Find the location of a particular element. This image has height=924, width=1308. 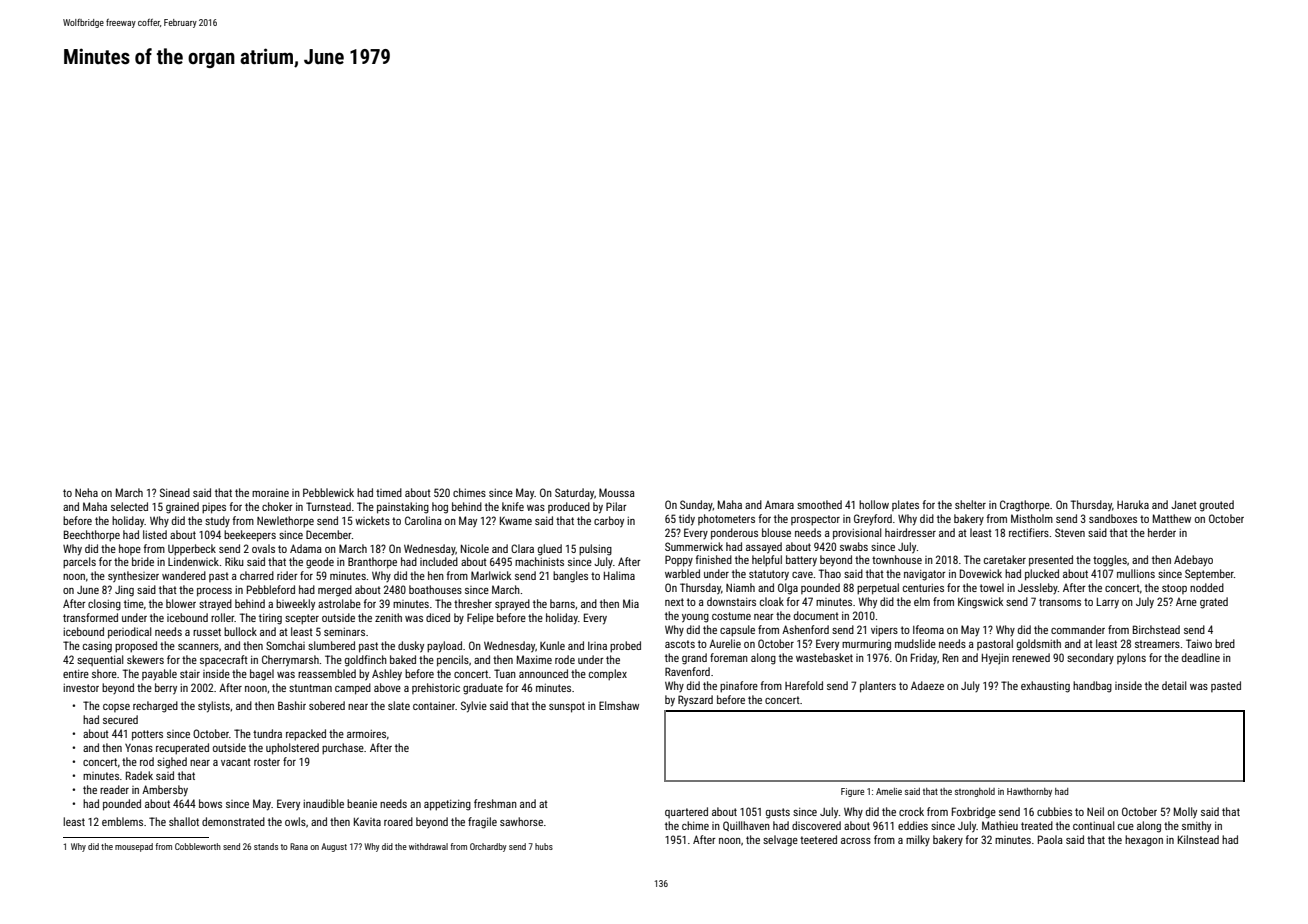

assayed is located at coordinates (764, 548).
